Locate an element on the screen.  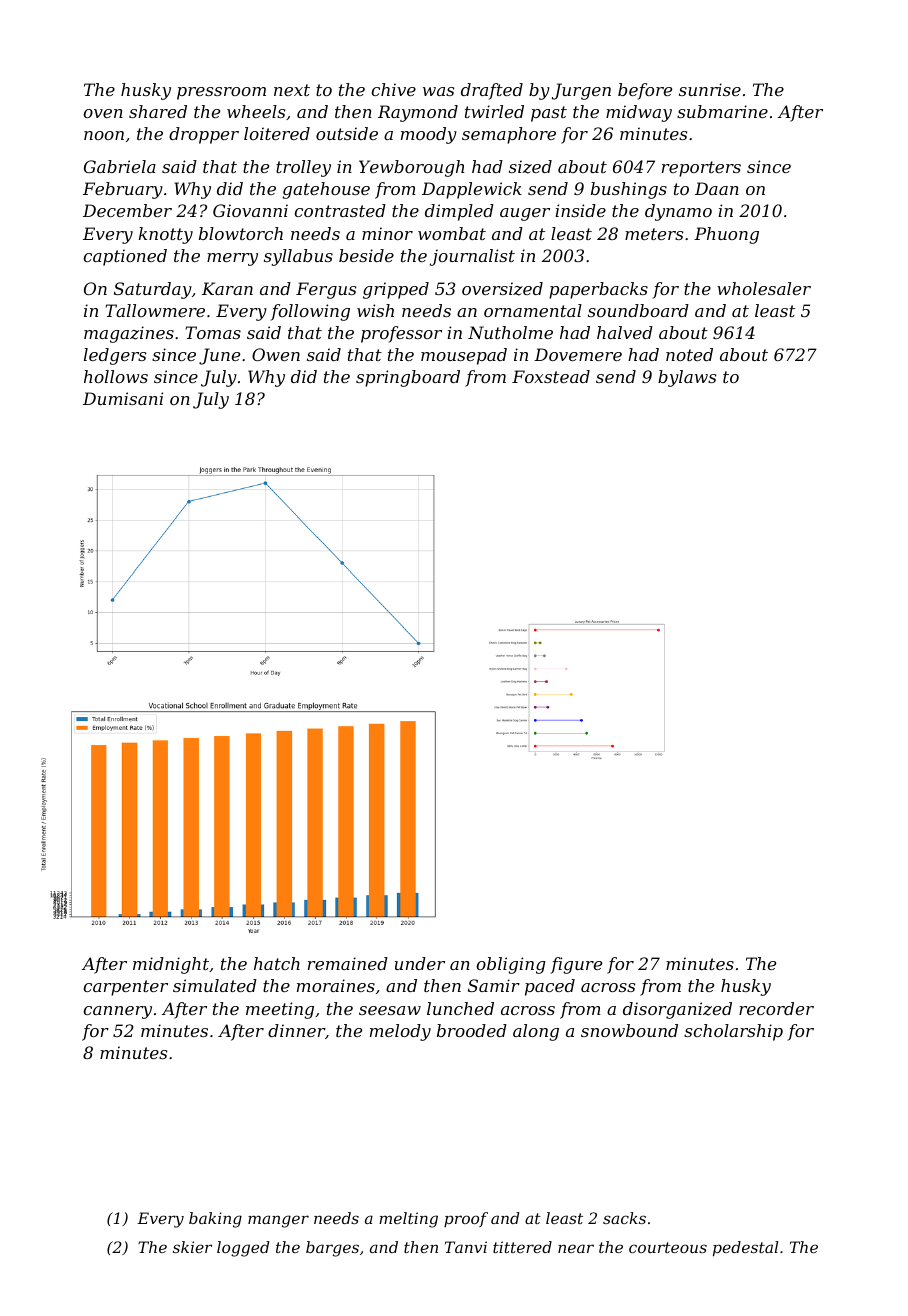
baking is located at coordinates (215, 1220).
